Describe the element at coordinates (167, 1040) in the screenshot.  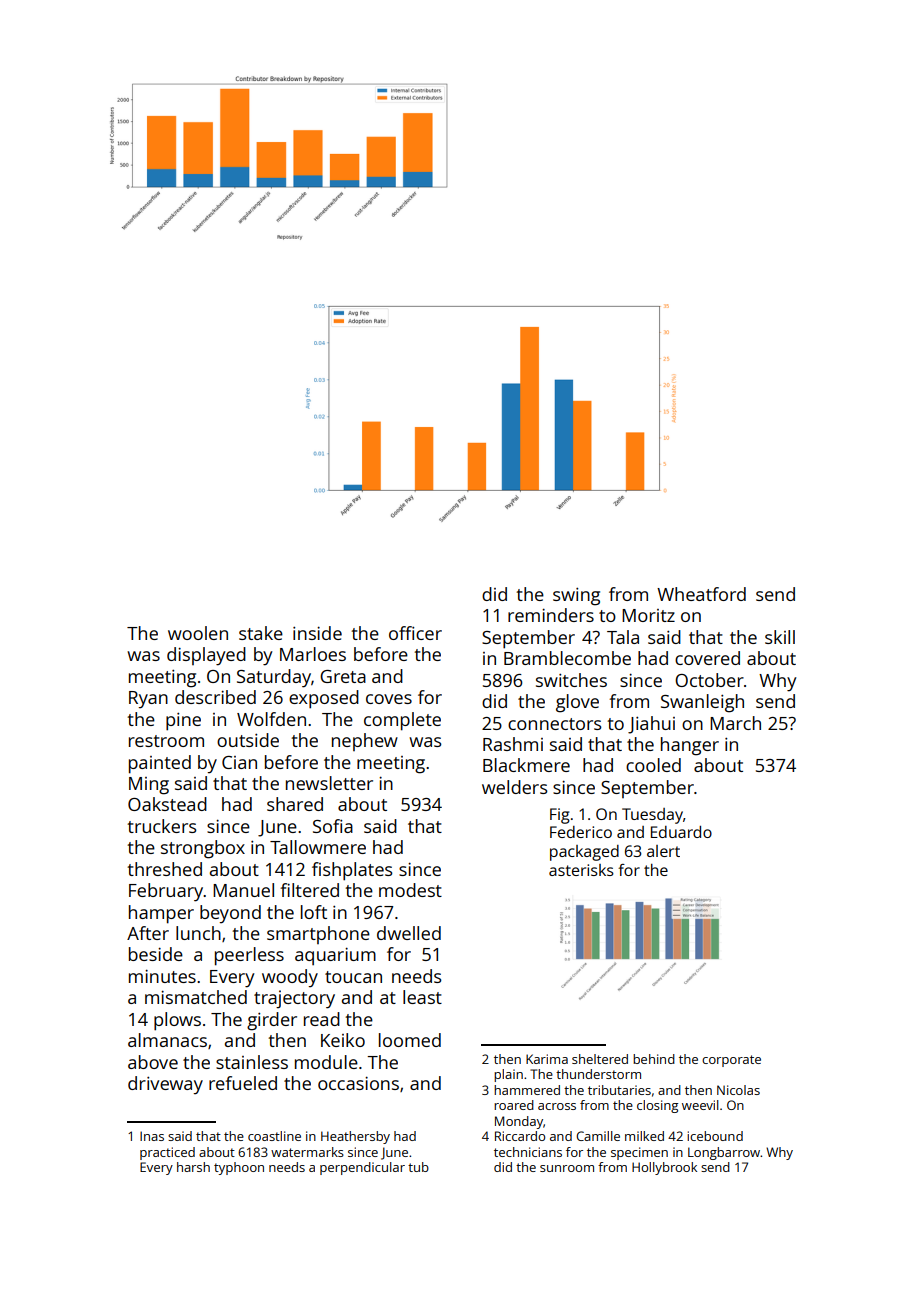
I see `almanacs` at that location.
